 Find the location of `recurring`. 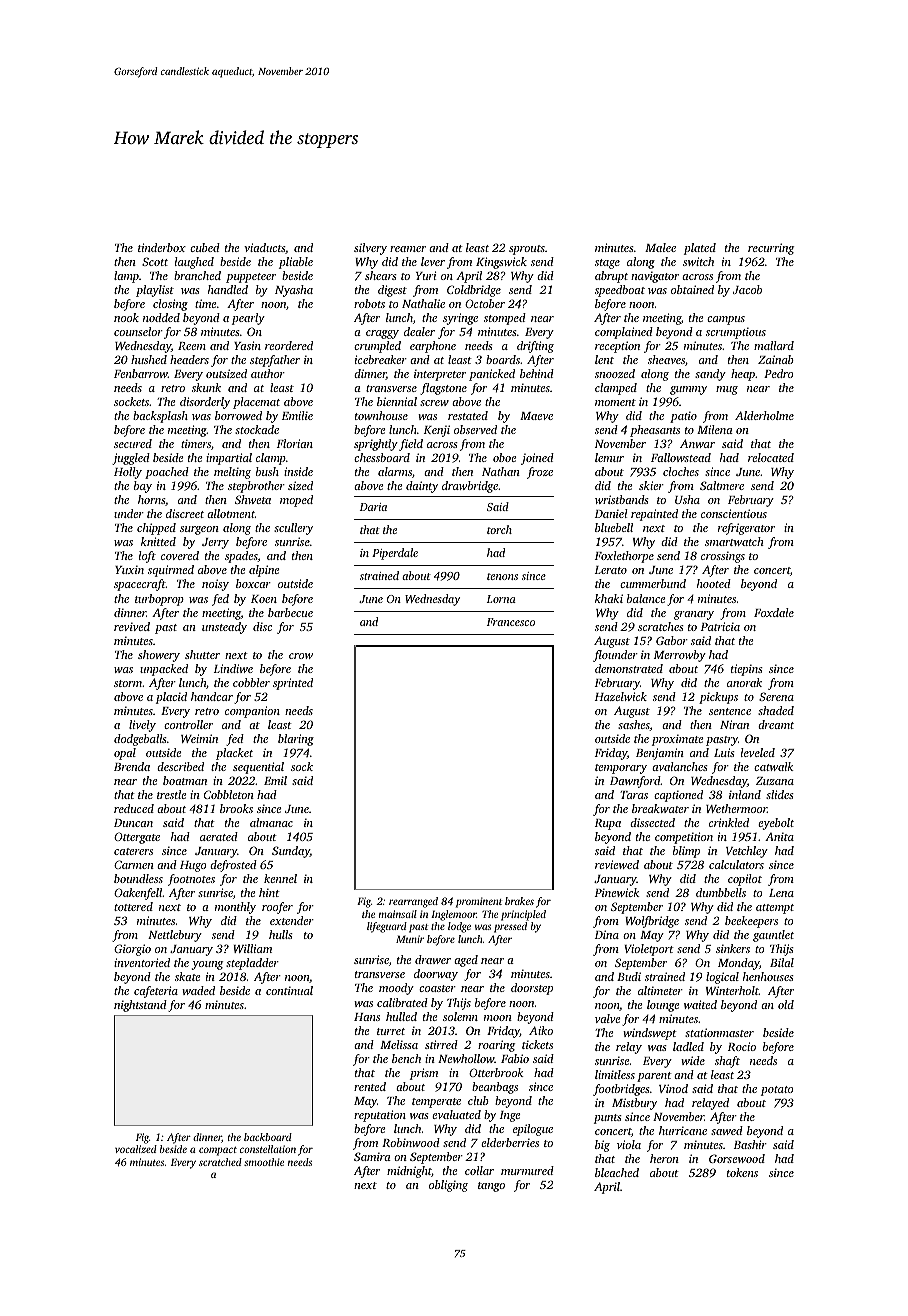

recurring is located at coordinates (771, 249).
